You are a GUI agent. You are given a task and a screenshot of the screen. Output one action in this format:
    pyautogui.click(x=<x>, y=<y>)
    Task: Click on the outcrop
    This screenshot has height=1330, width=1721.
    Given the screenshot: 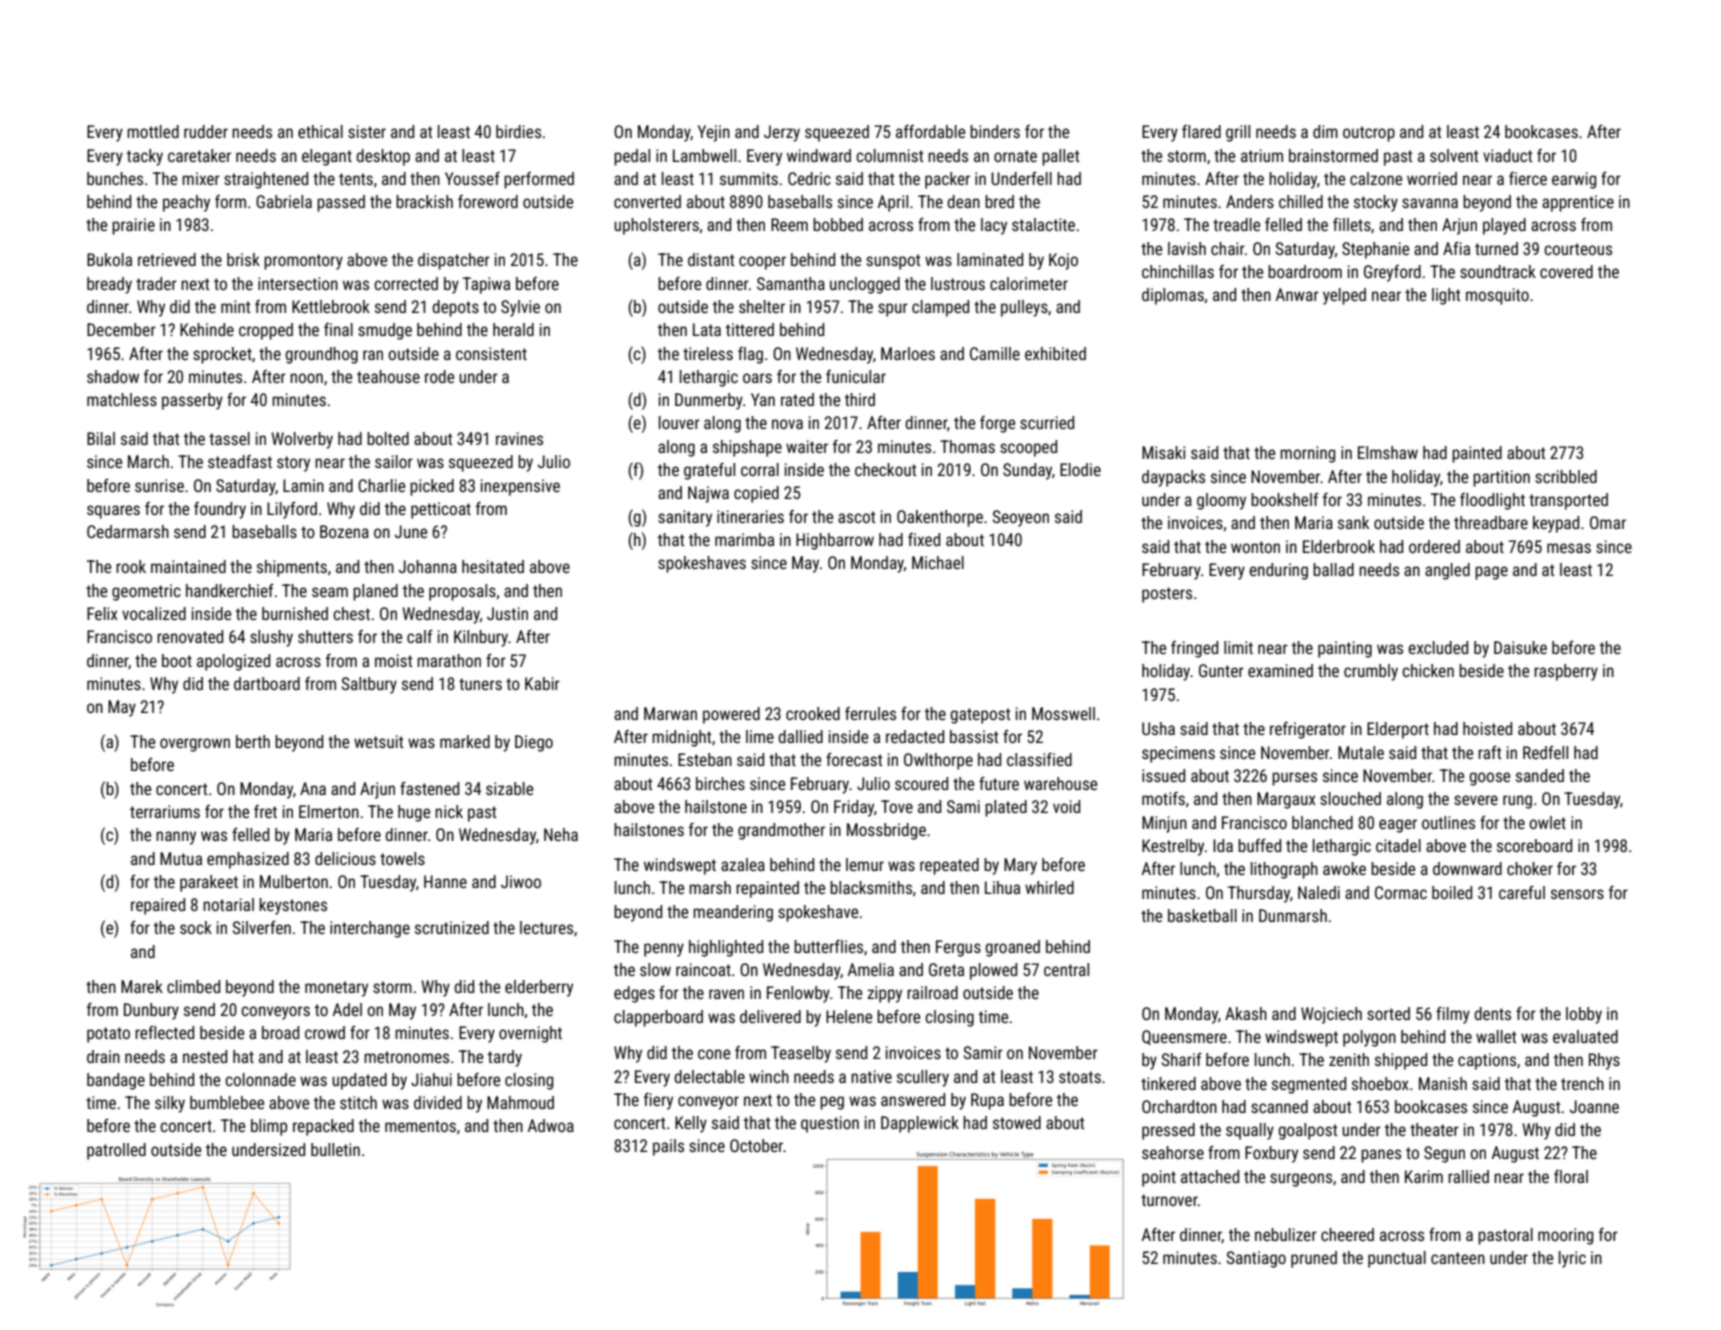 What is the action you would take?
    pyautogui.click(x=1369, y=134)
